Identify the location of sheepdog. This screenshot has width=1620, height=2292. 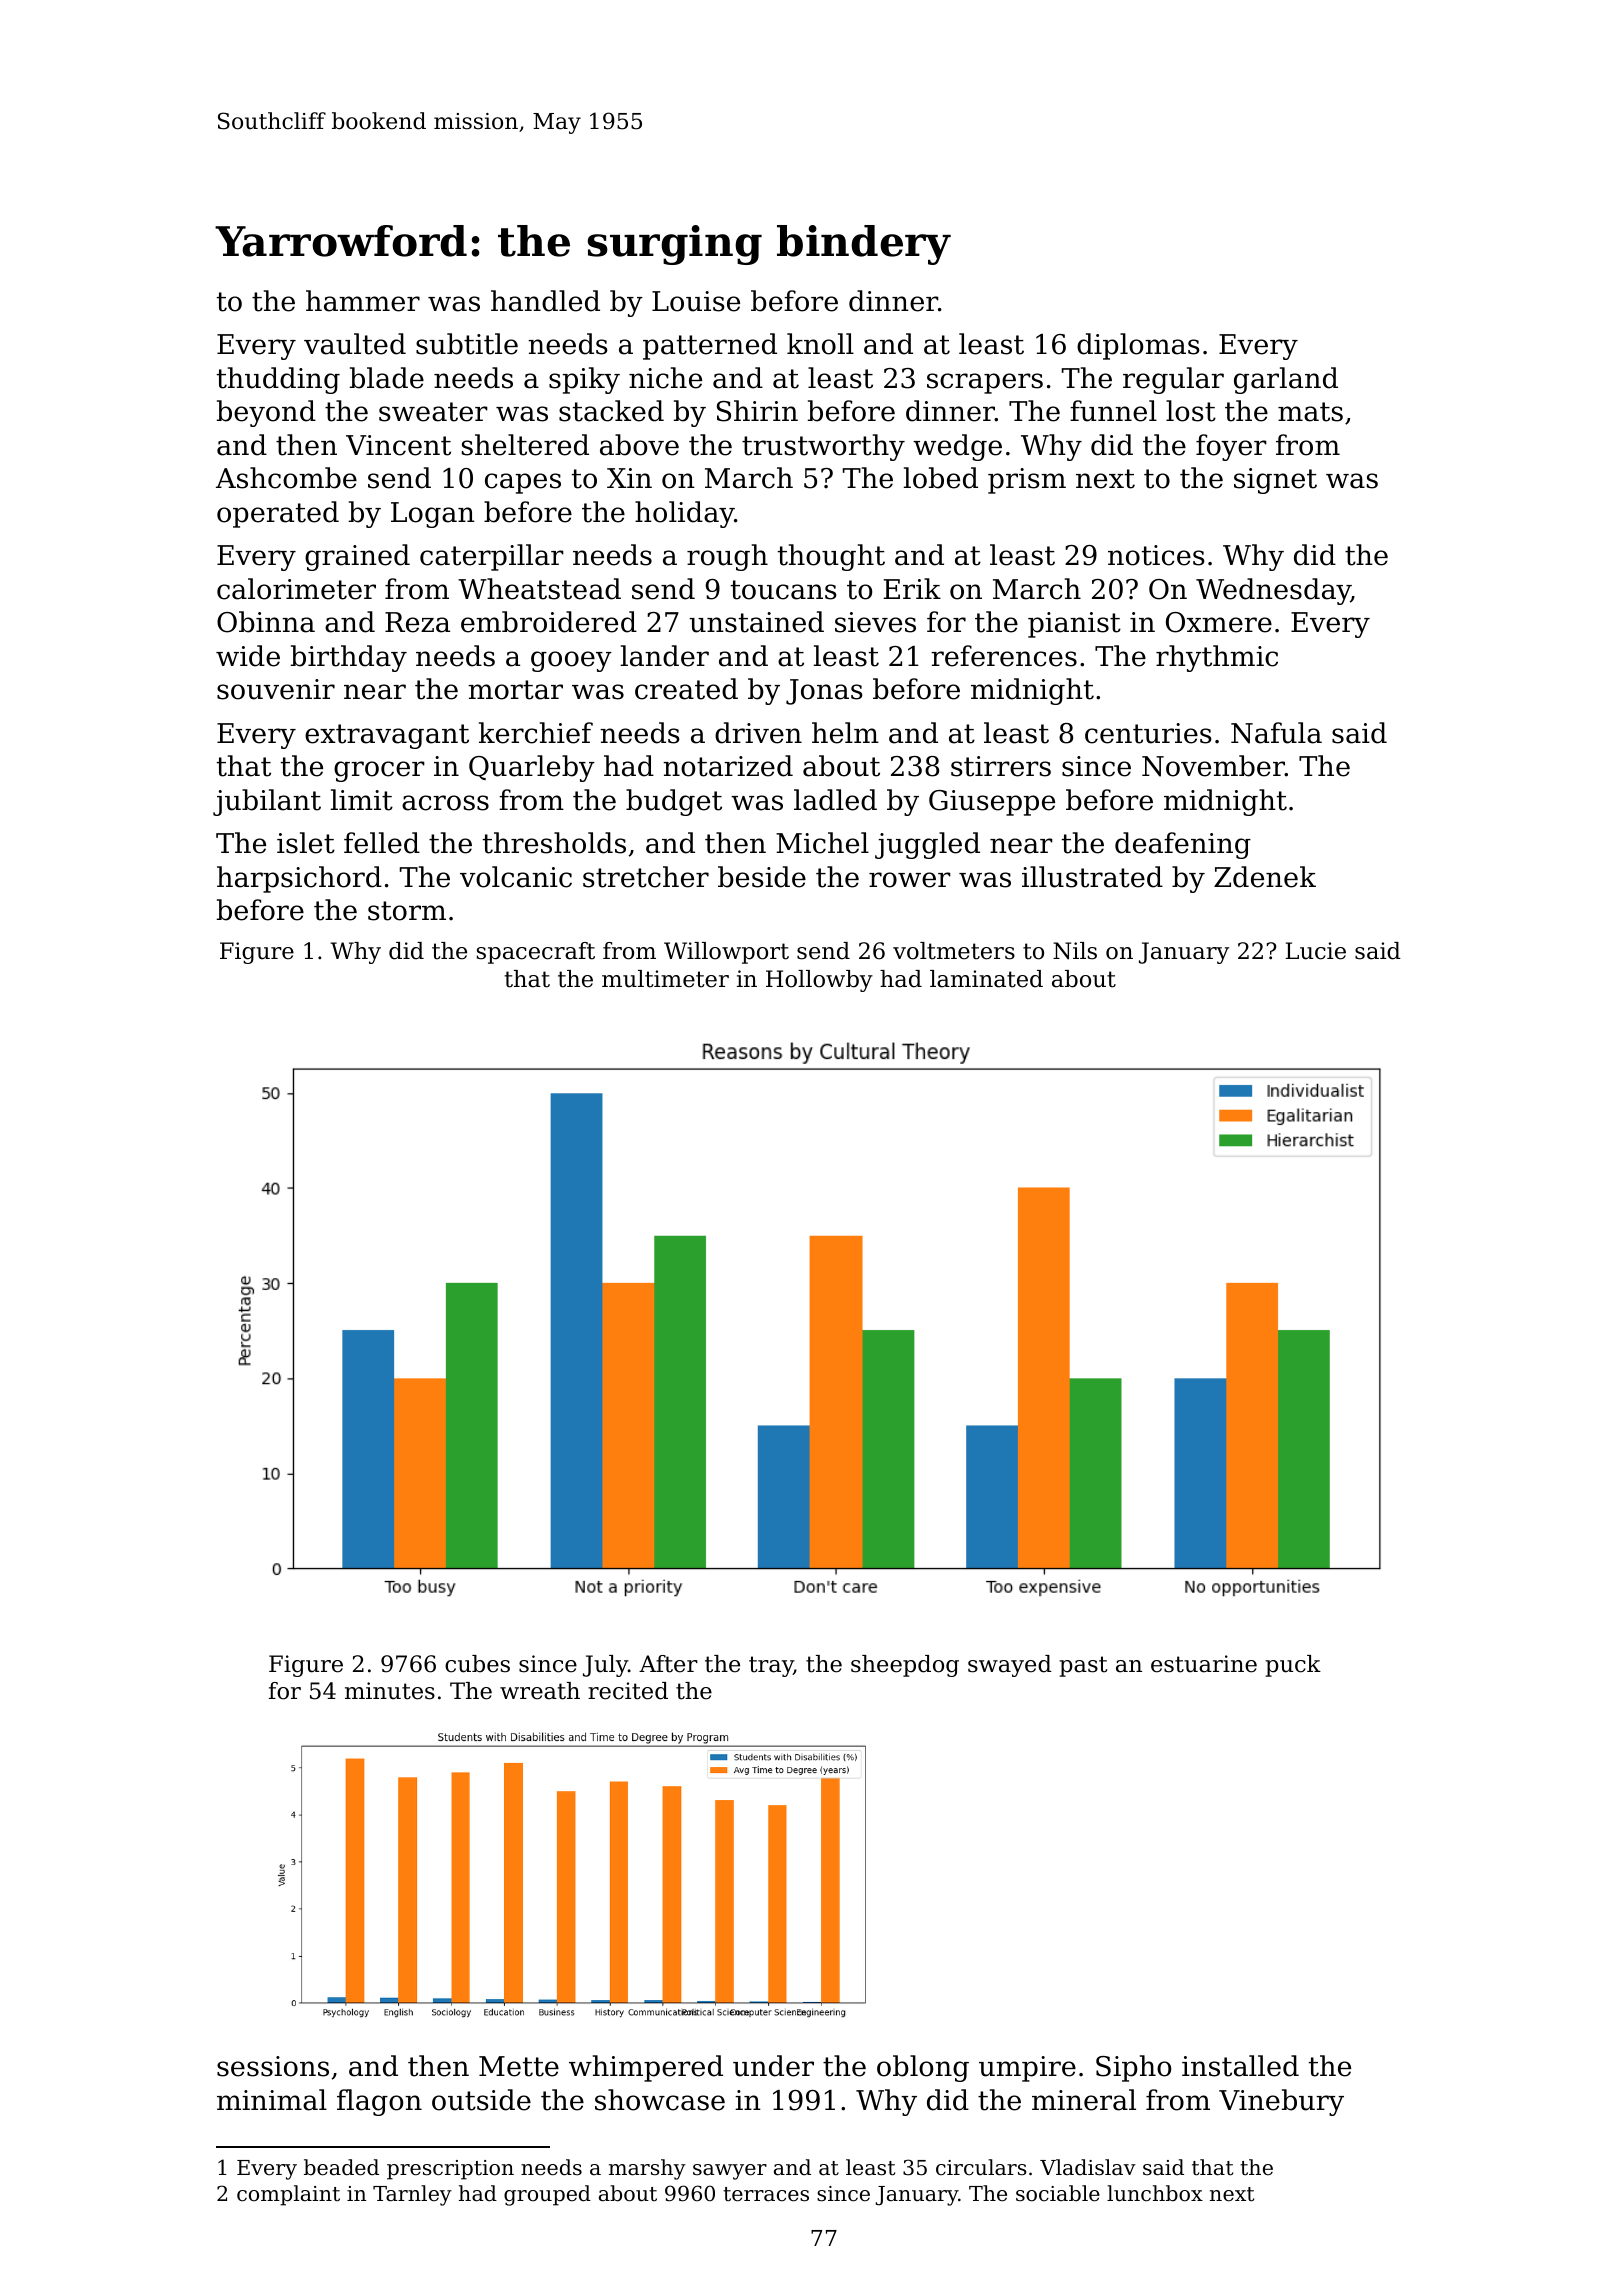
(905, 1666).
